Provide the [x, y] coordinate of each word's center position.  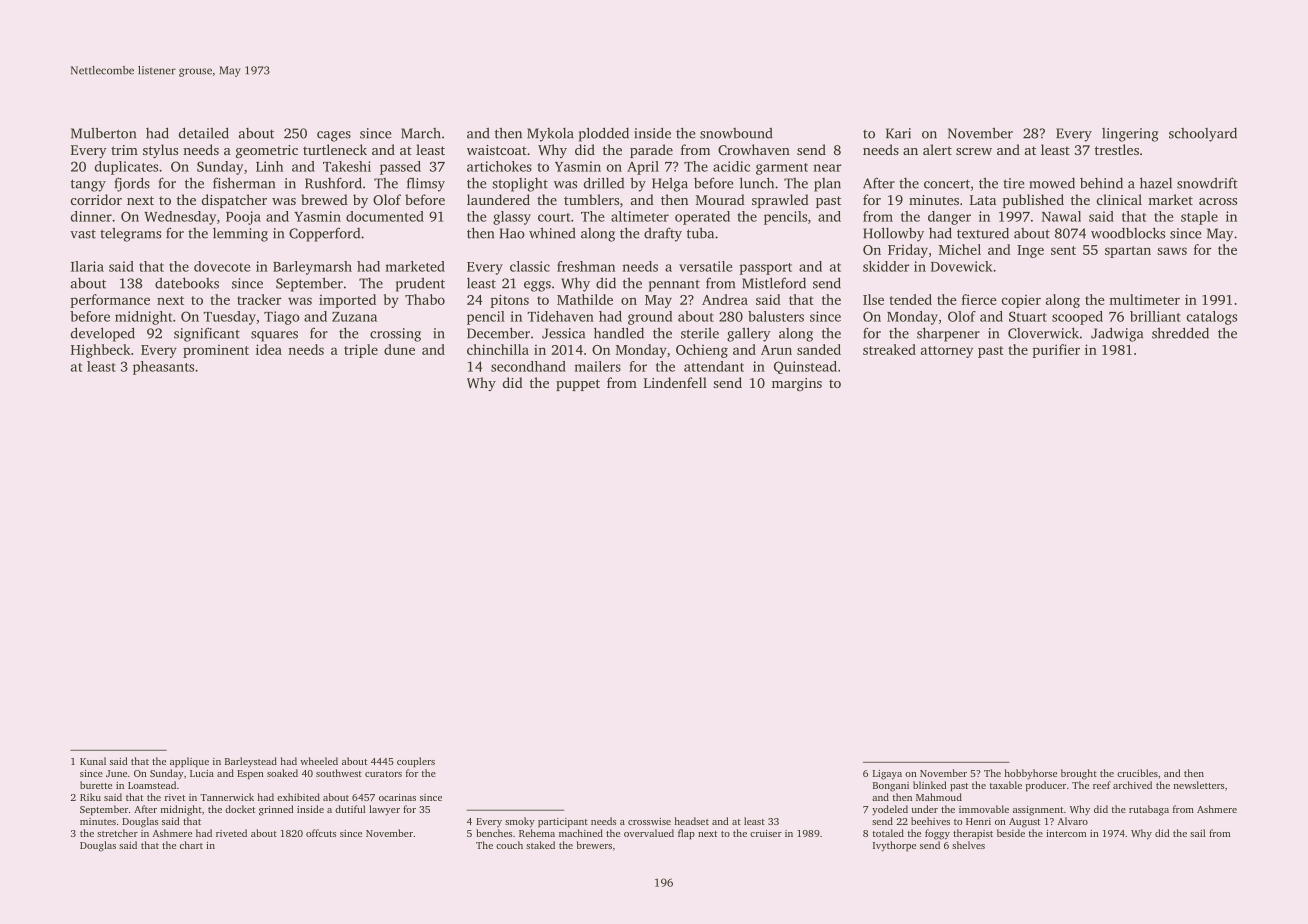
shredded [1180, 333]
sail [1197, 833]
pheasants [163, 368]
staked [540, 845]
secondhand [528, 366]
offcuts [321, 833]
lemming [240, 235]
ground [650, 318]
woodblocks [1128, 233]
